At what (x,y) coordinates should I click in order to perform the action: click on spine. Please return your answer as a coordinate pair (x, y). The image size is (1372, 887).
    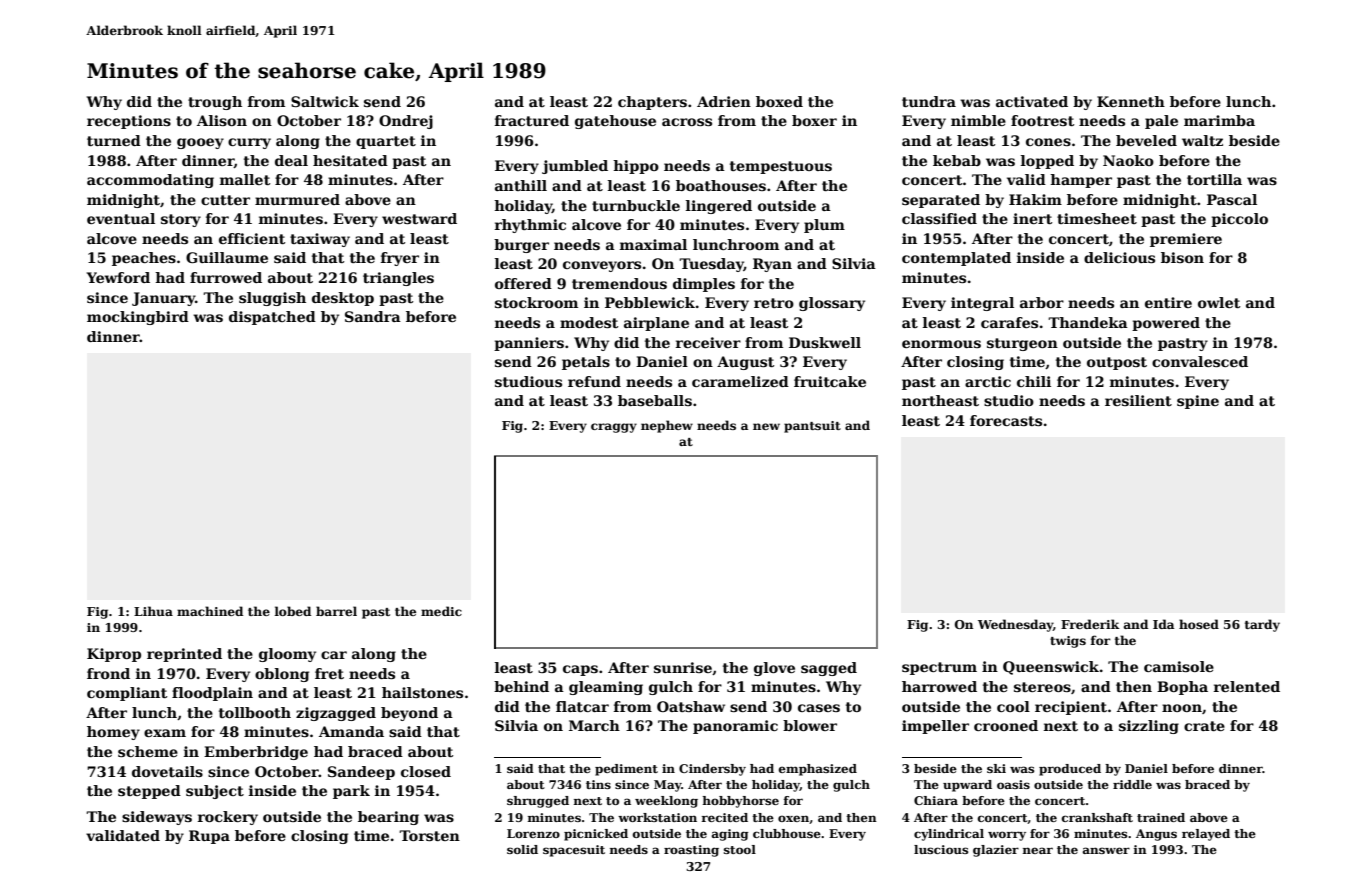
    Looking at the image, I should click on (1198, 402).
